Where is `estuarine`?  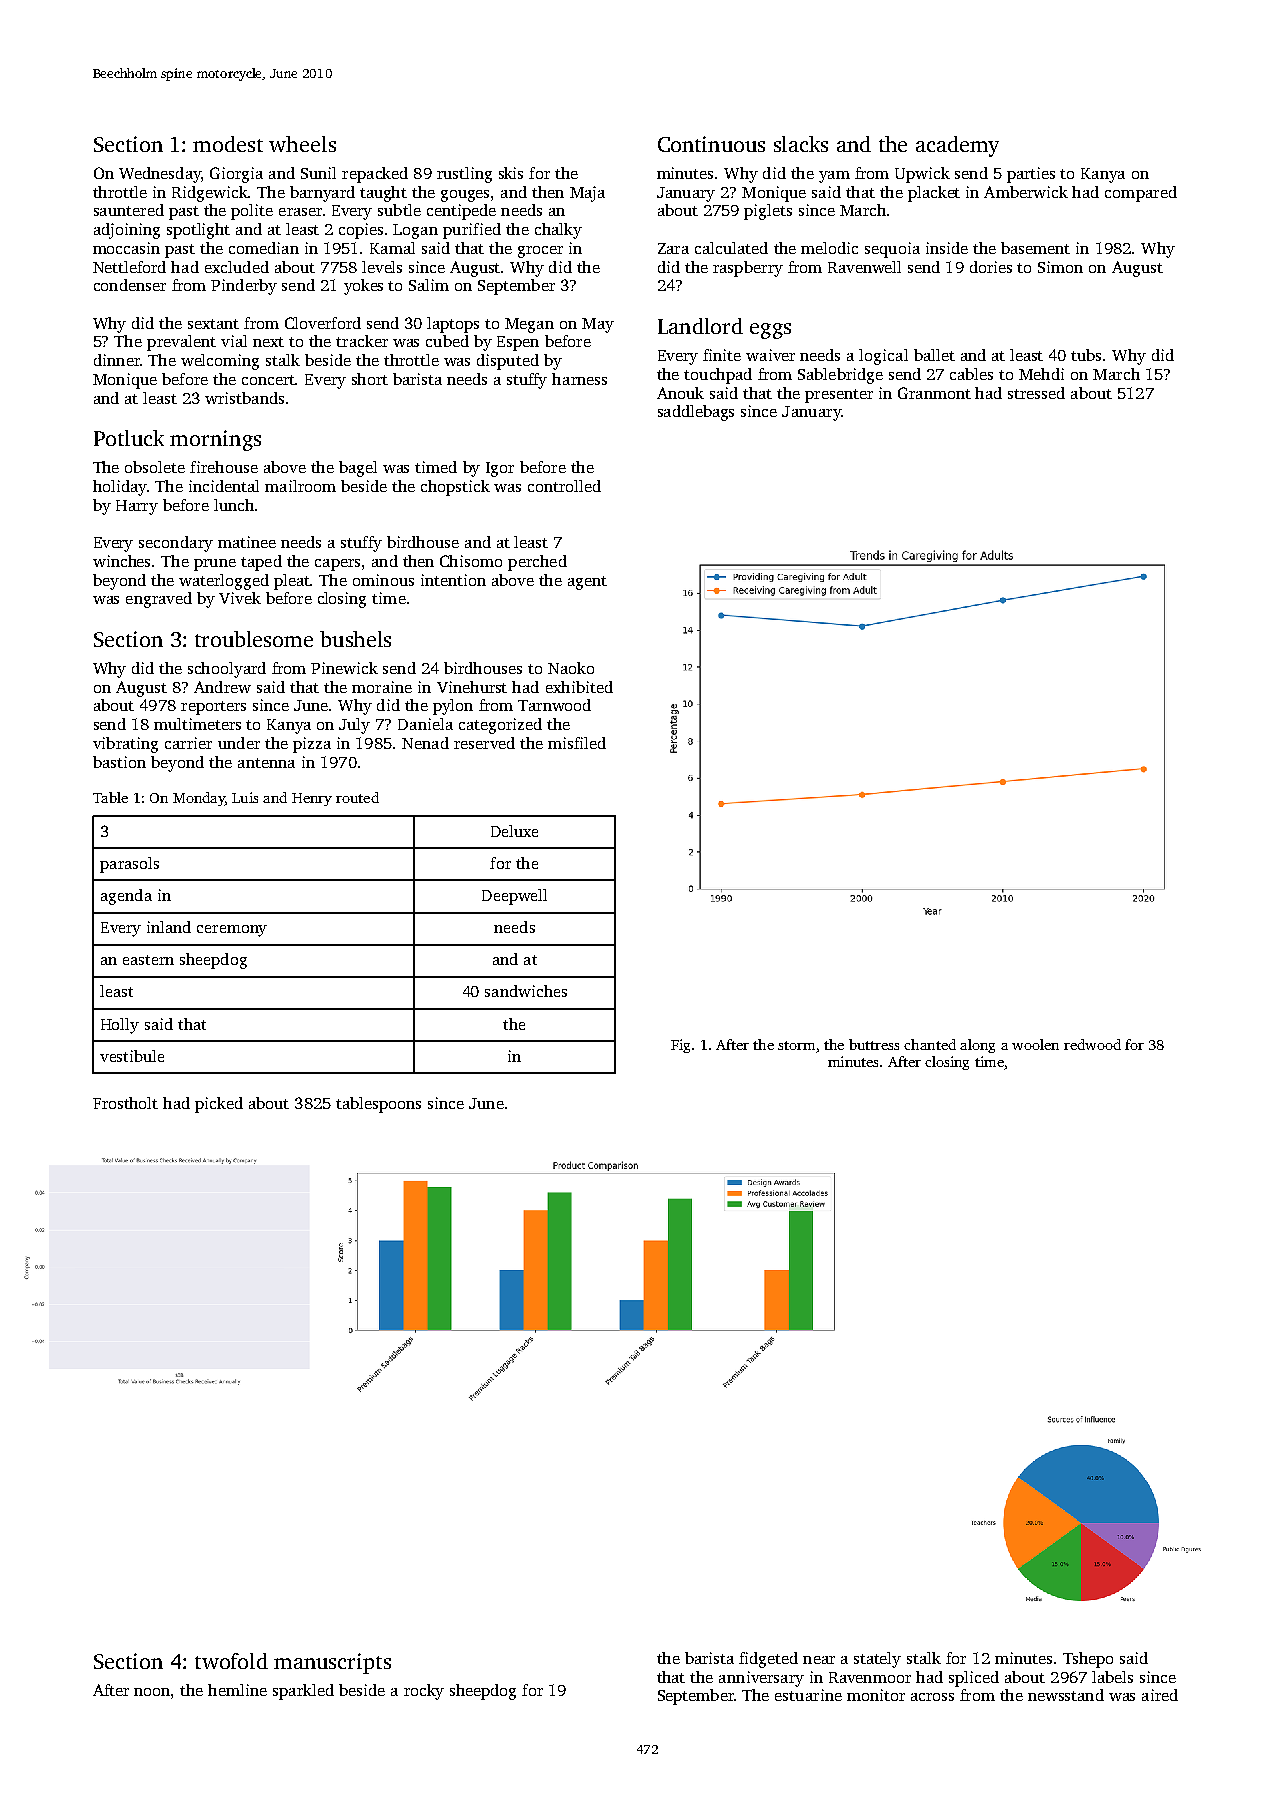
estuarine is located at coordinates (808, 1695).
